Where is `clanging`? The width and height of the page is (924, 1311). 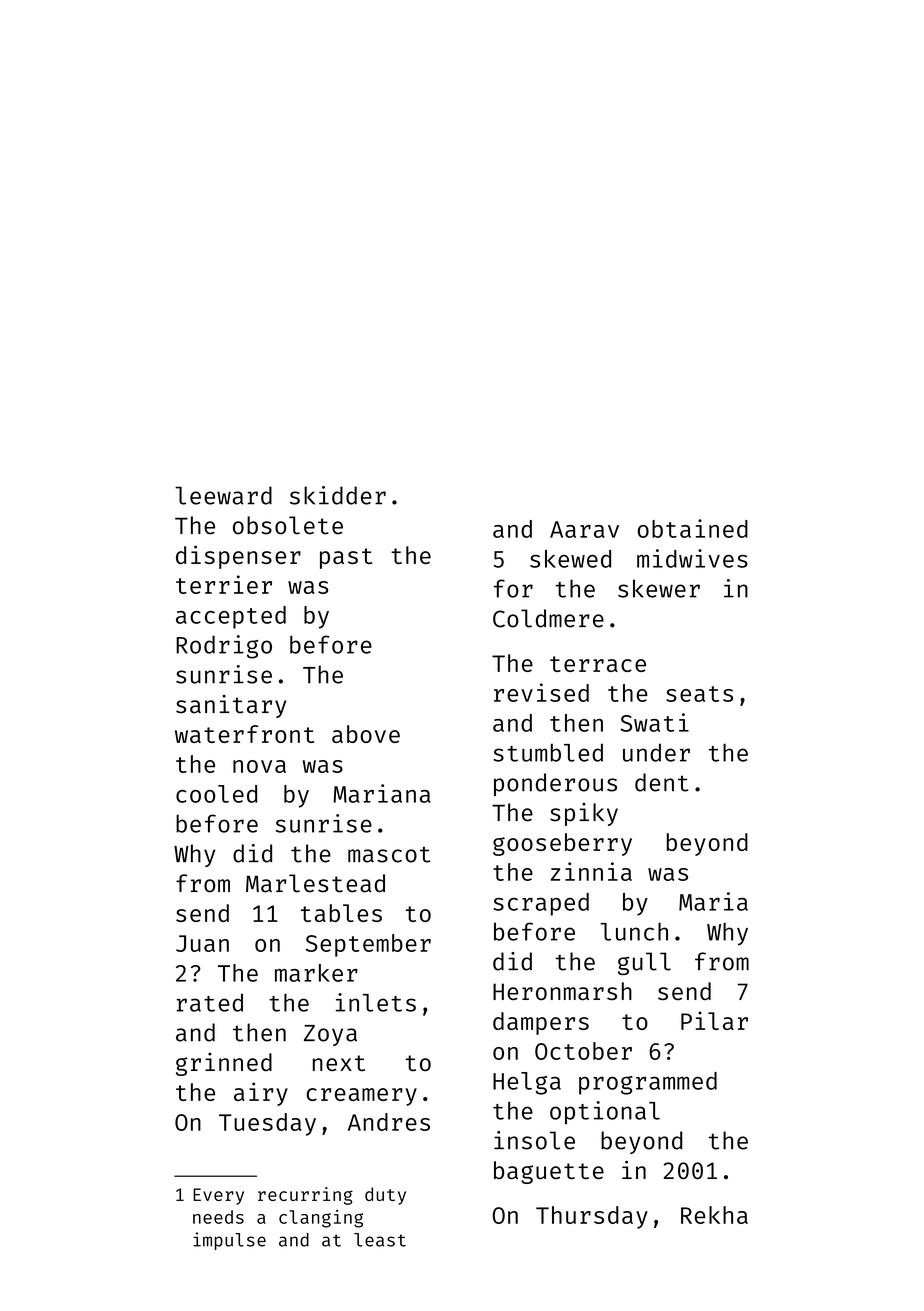 clanging is located at coordinates (321, 1219).
